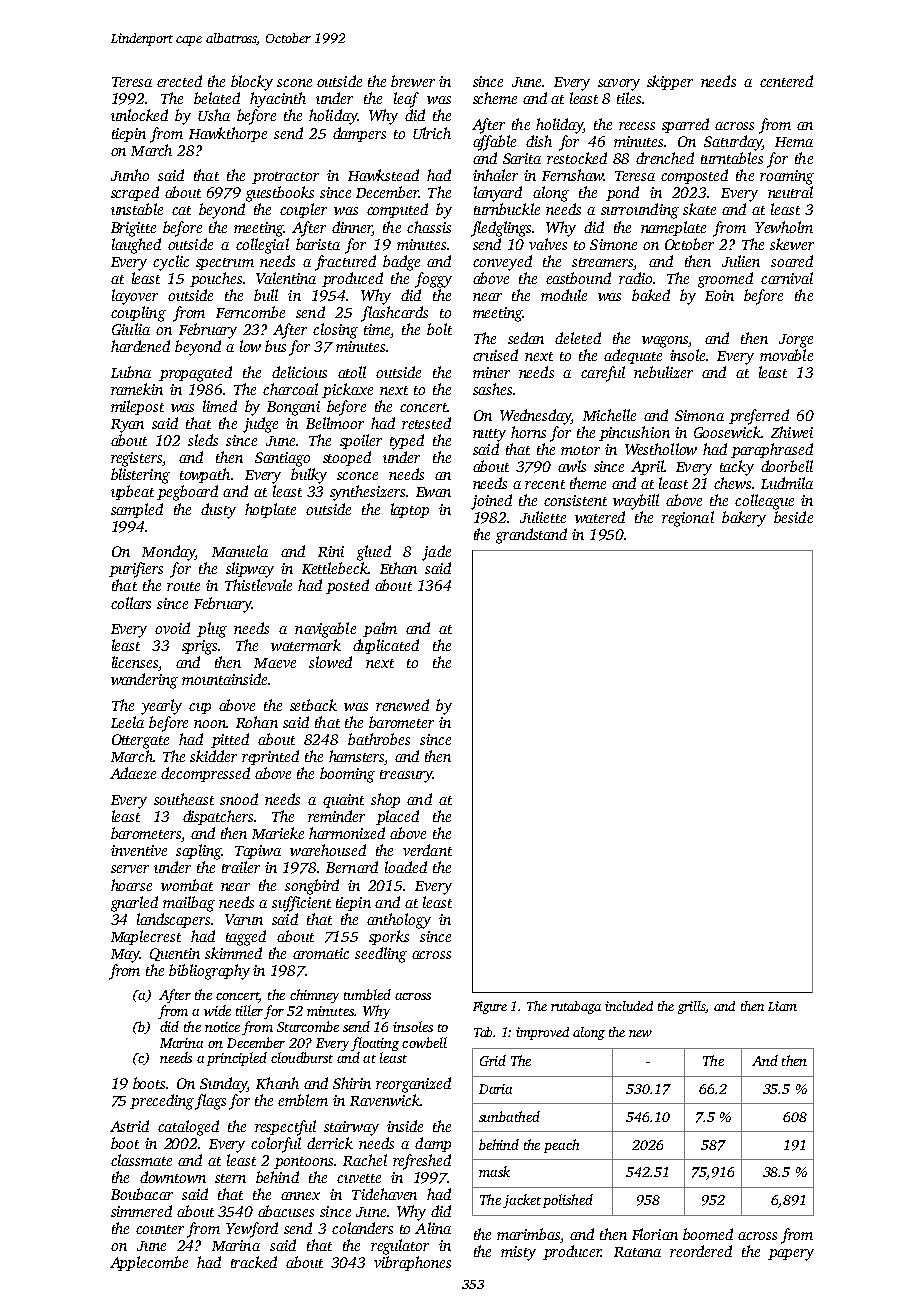  Describe the element at coordinates (764, 502) in the page. I see `colleague` at that location.
